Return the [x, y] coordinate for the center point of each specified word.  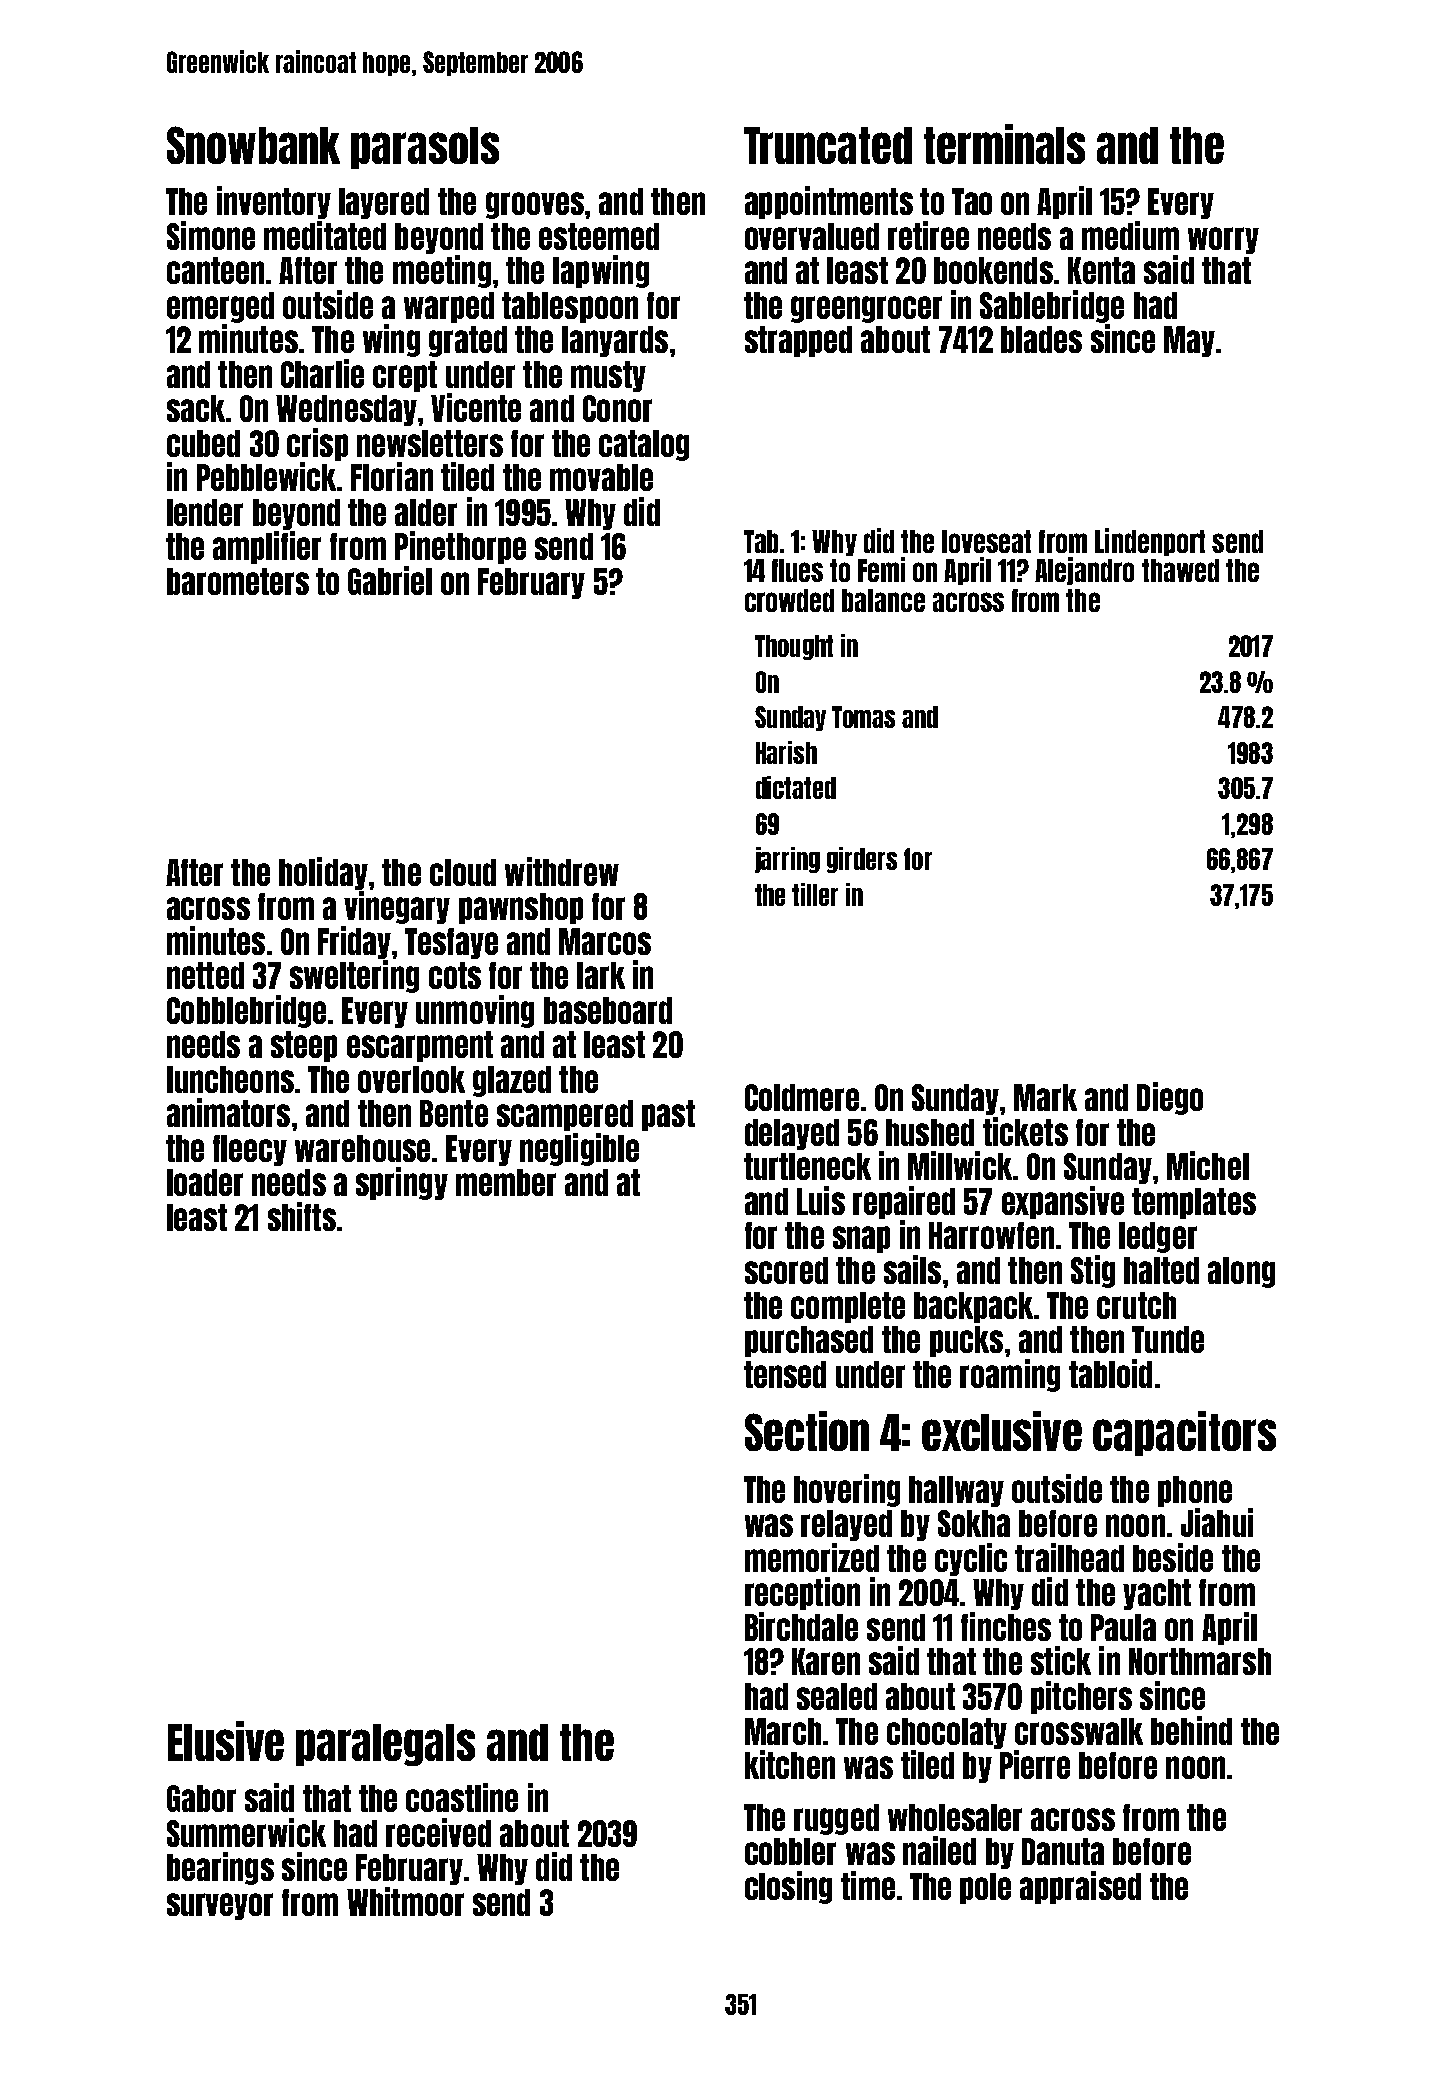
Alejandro [1084, 571]
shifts [302, 1216]
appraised [1080, 1887]
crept [405, 376]
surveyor [220, 1906]
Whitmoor [405, 1901]
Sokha [974, 1523]
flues [797, 570]
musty [608, 376]
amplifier [267, 547]
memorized [812, 1557]
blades [1041, 339]
